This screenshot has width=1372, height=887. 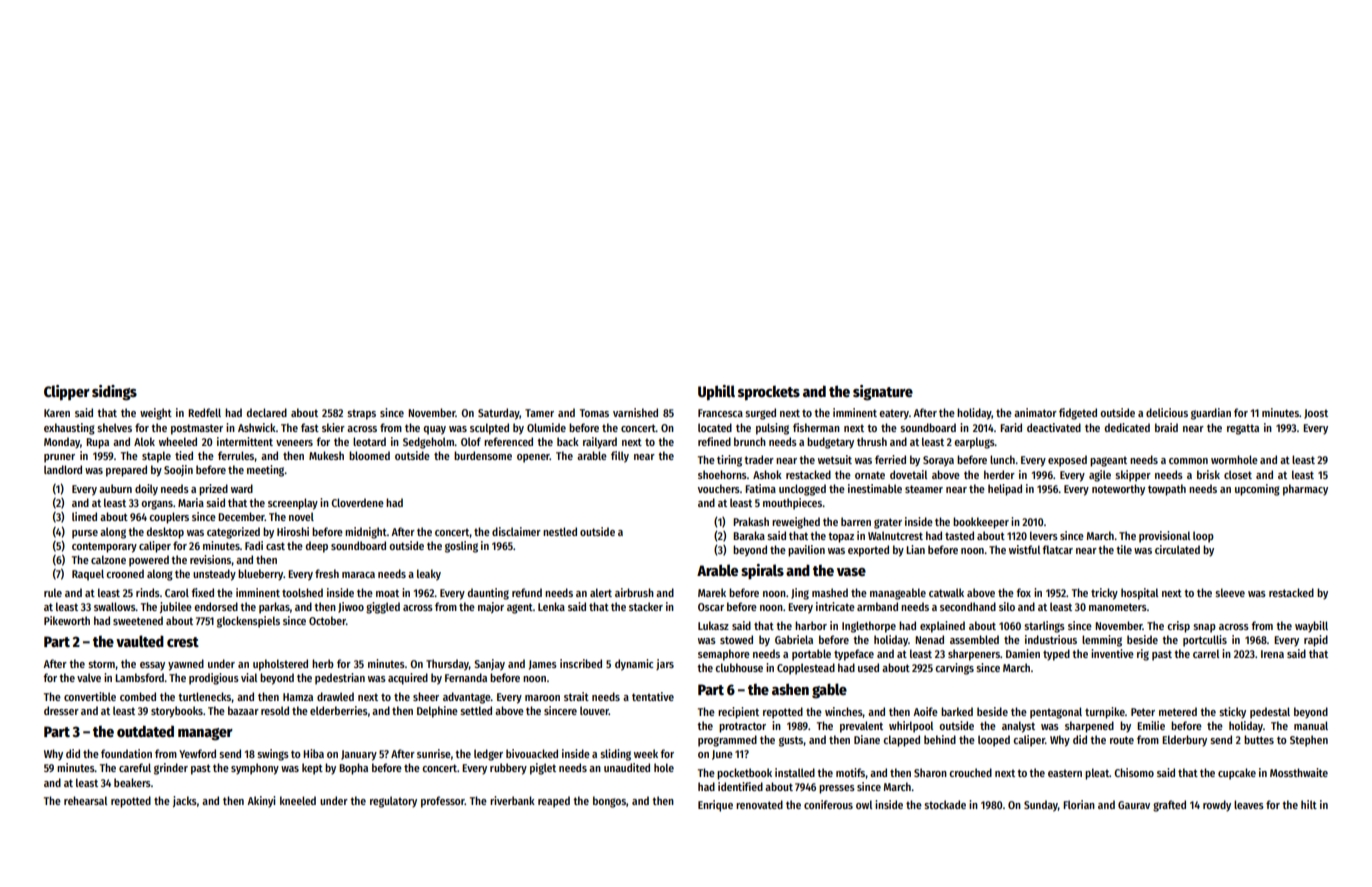 I want to click on bloomed, so click(x=369, y=455).
